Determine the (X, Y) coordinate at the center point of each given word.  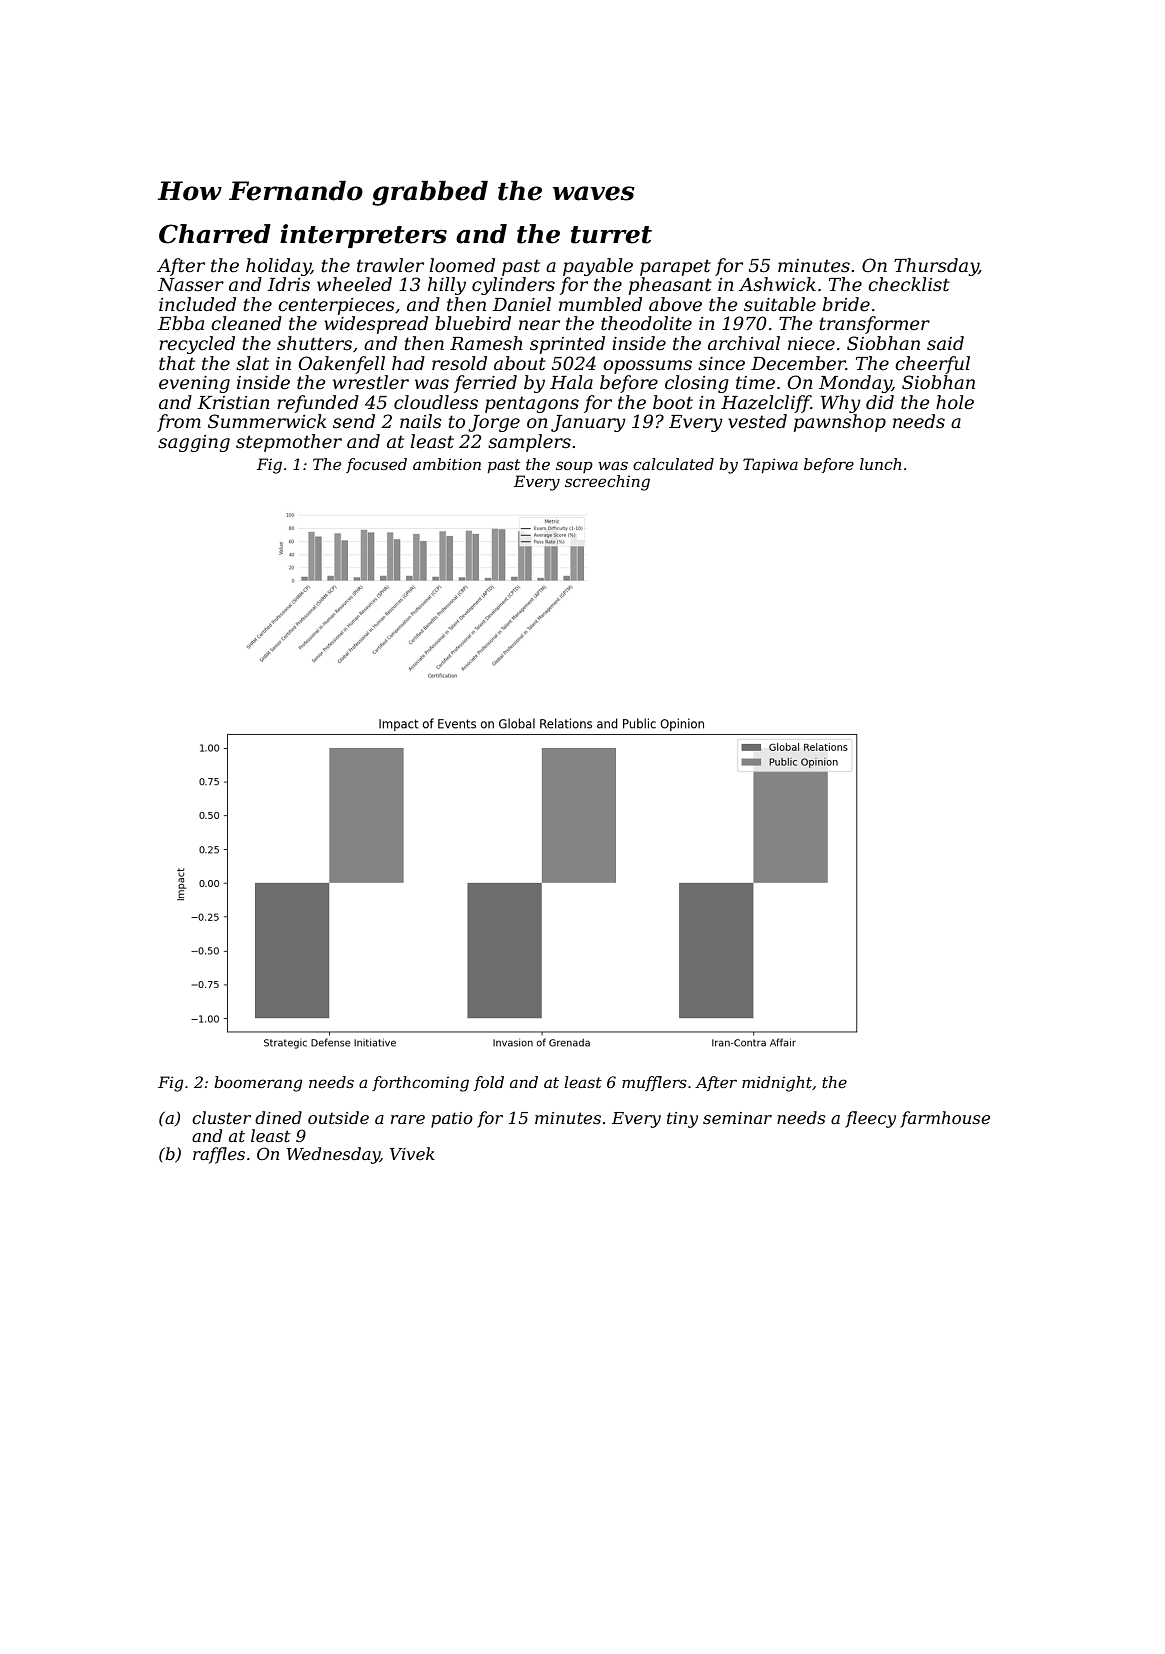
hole (955, 402)
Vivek (412, 1153)
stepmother (289, 443)
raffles (219, 1155)
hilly (447, 286)
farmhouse (945, 1119)
